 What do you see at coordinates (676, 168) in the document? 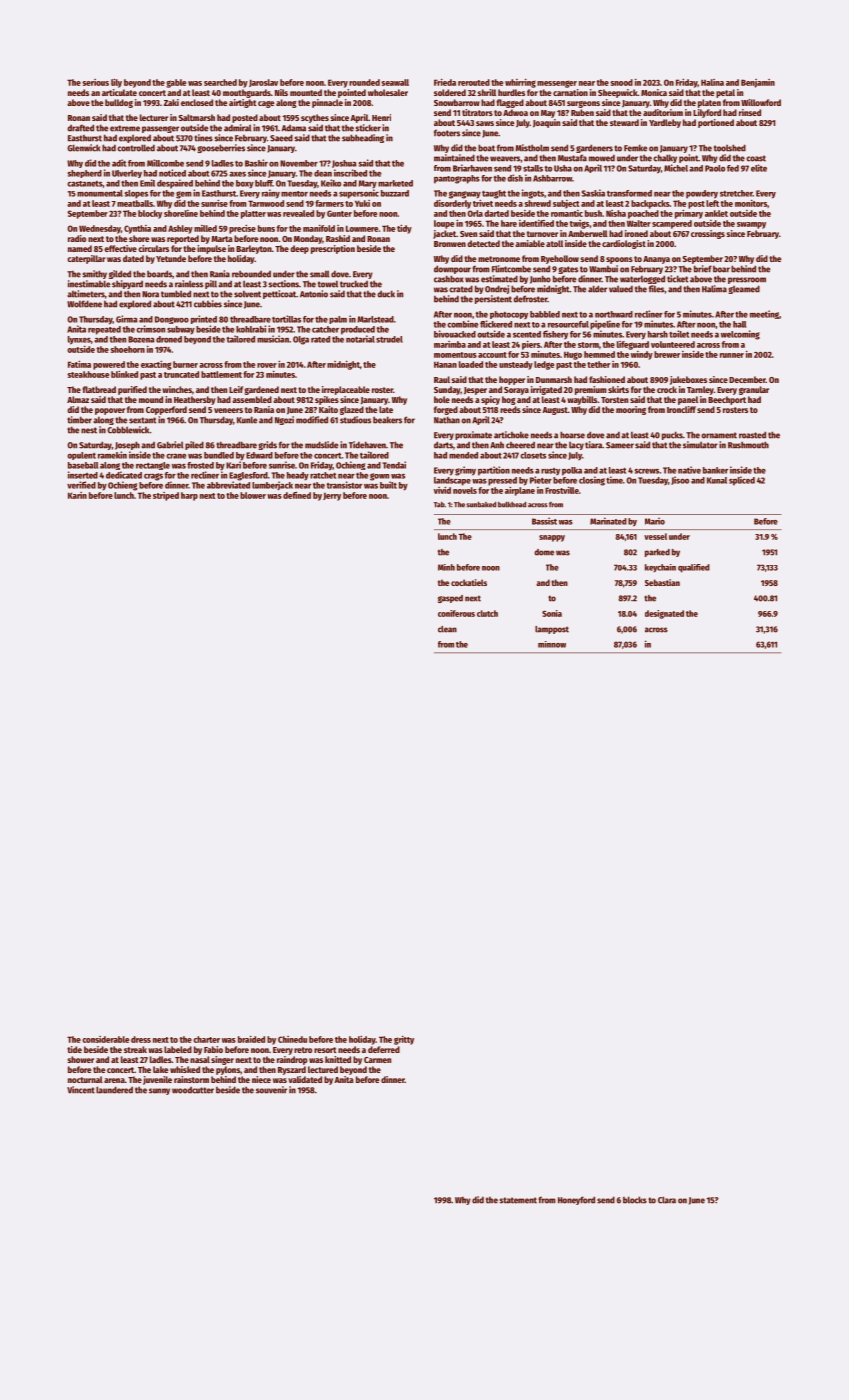
I see `Michel` at bounding box center [676, 168].
